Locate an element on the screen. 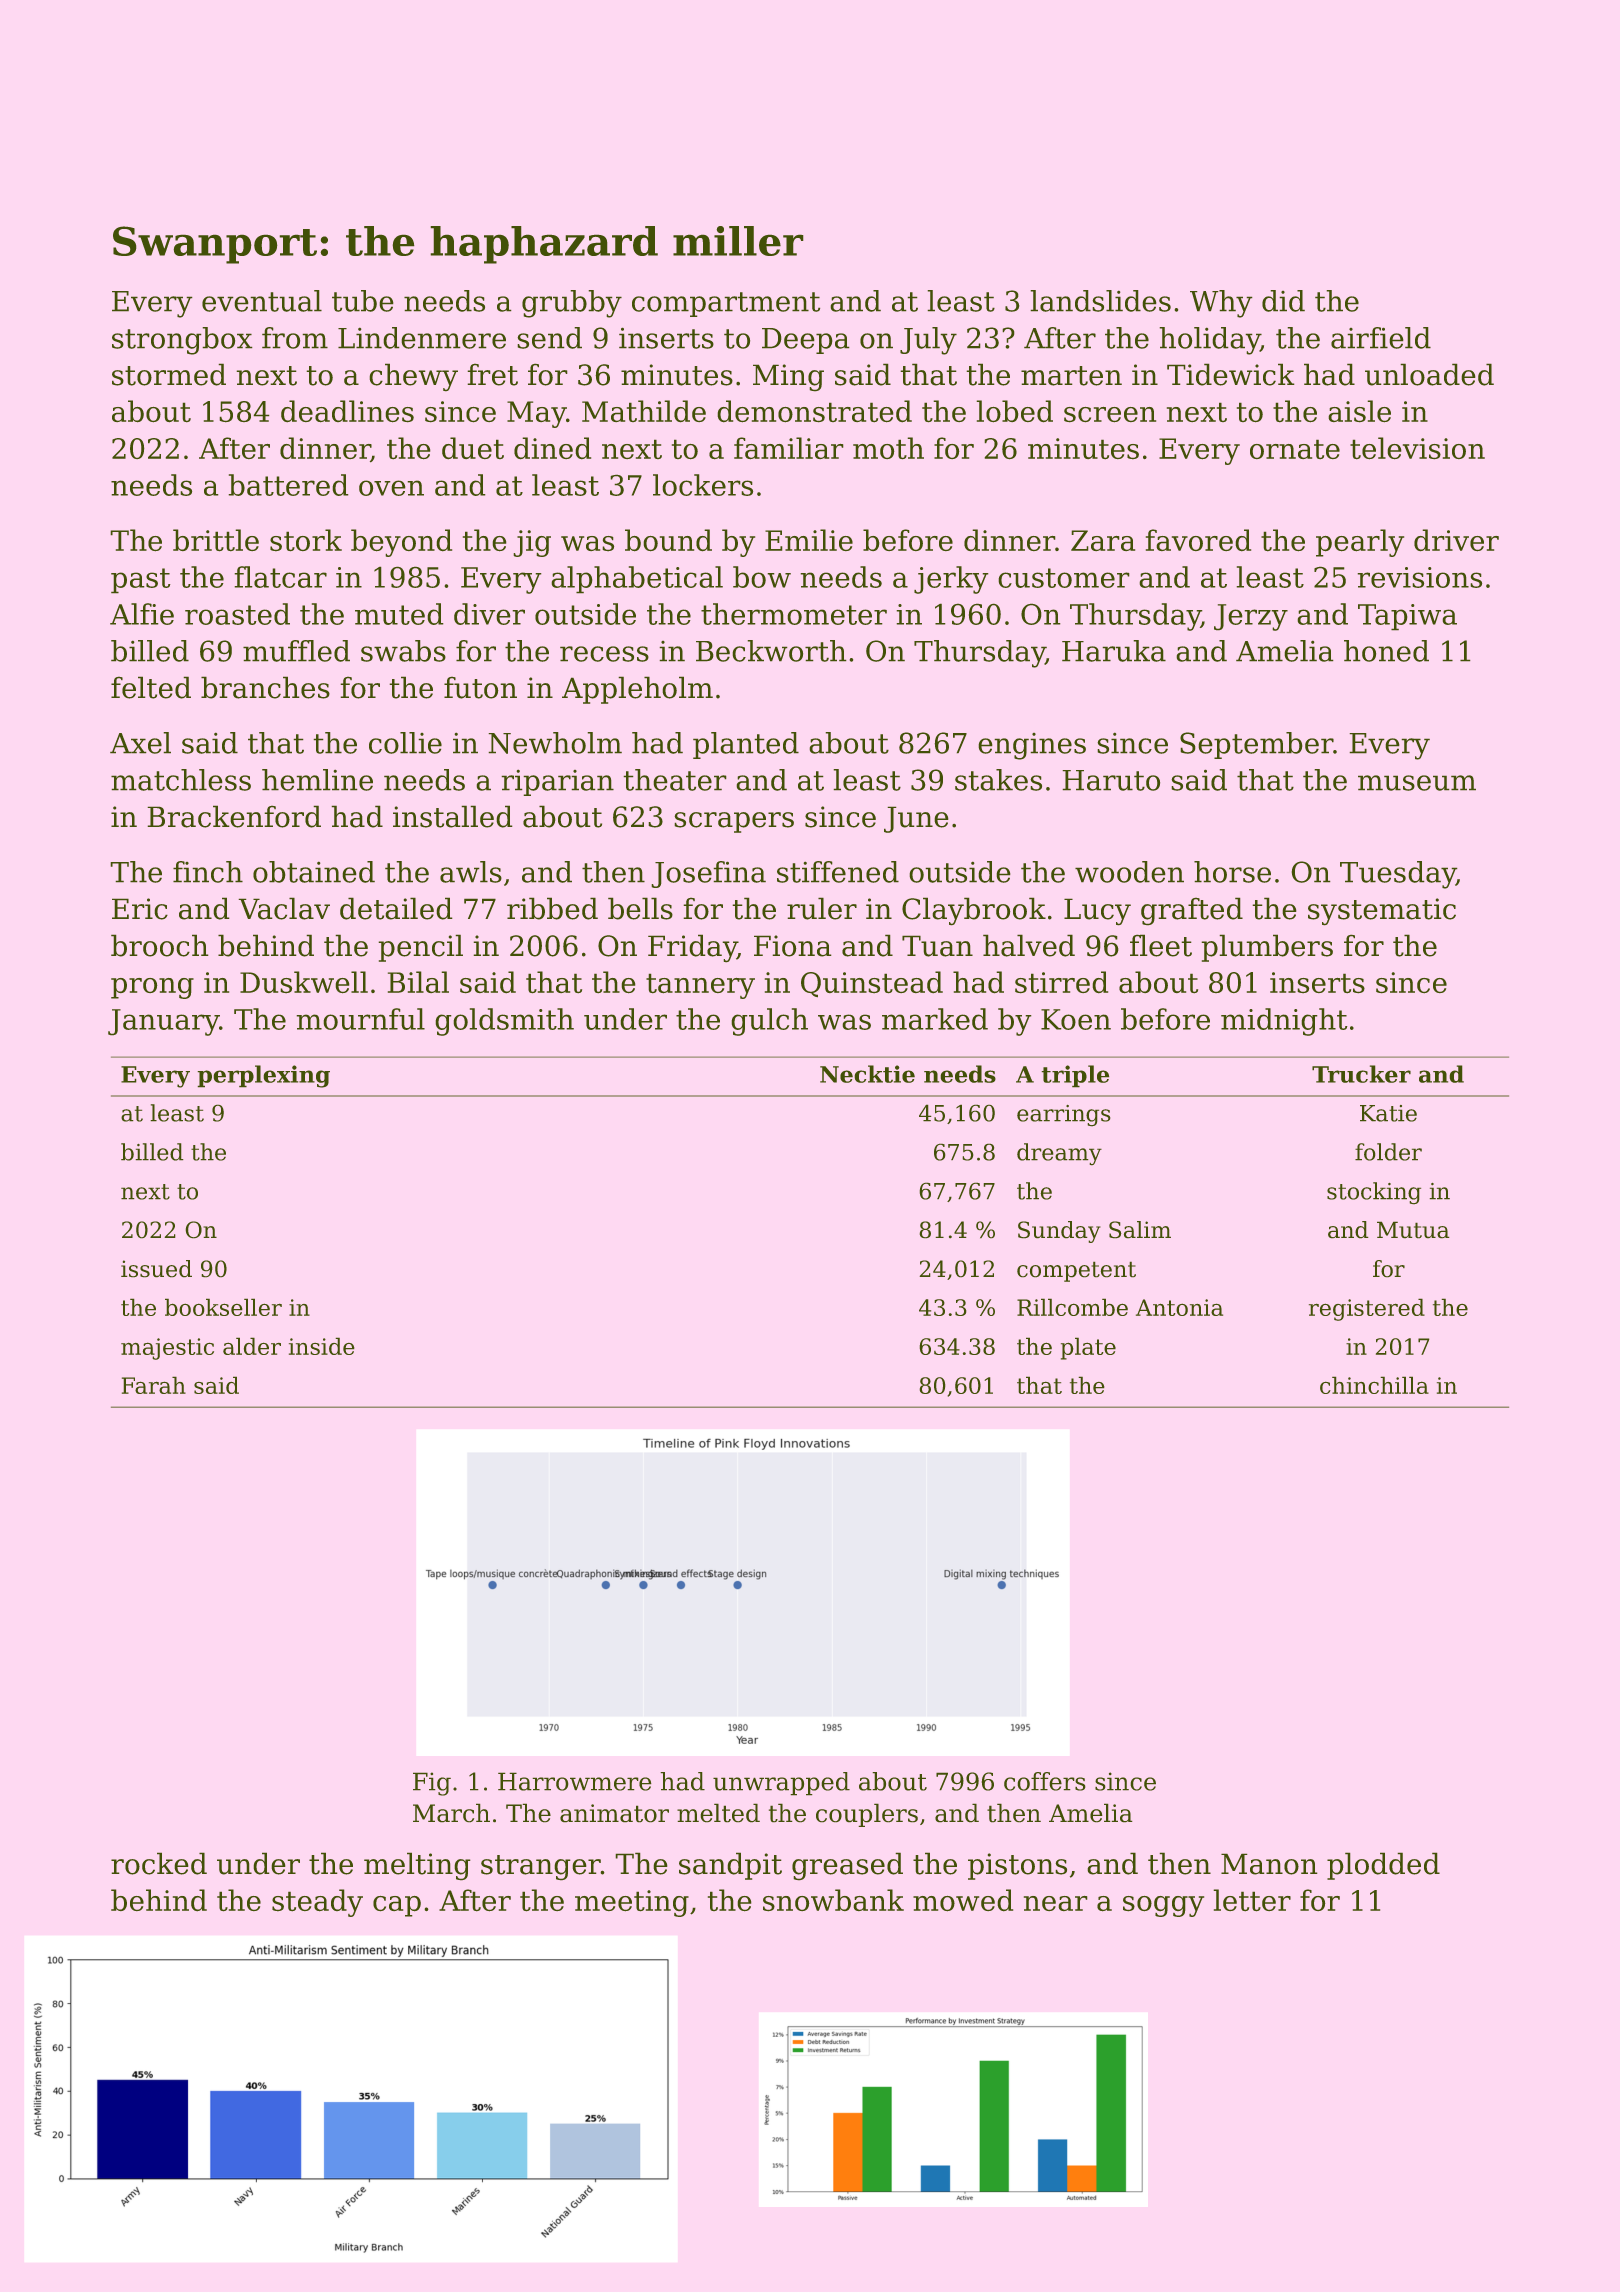 Image resolution: width=1620 pixels, height=2292 pixels. soggy is located at coordinates (1163, 1906).
